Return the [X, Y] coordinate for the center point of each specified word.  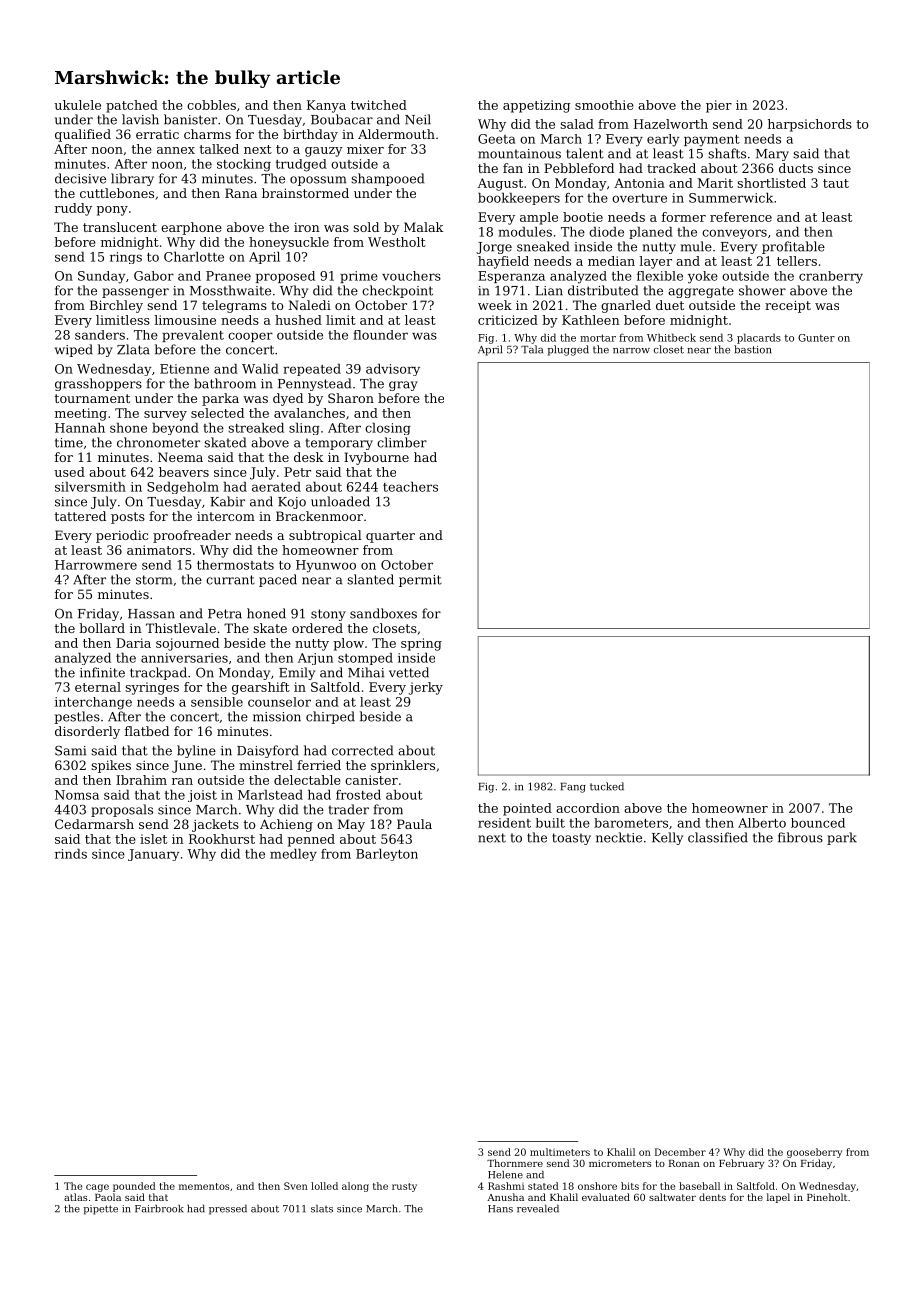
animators [159, 550]
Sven [296, 1186]
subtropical [325, 536]
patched [132, 106]
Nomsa [77, 795]
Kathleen [591, 320]
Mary [772, 155]
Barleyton [387, 855]
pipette [101, 1210]
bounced [818, 823]
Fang [573, 788]
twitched [379, 105]
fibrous [800, 837]
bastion [752, 349]
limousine [185, 320]
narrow [631, 351]
